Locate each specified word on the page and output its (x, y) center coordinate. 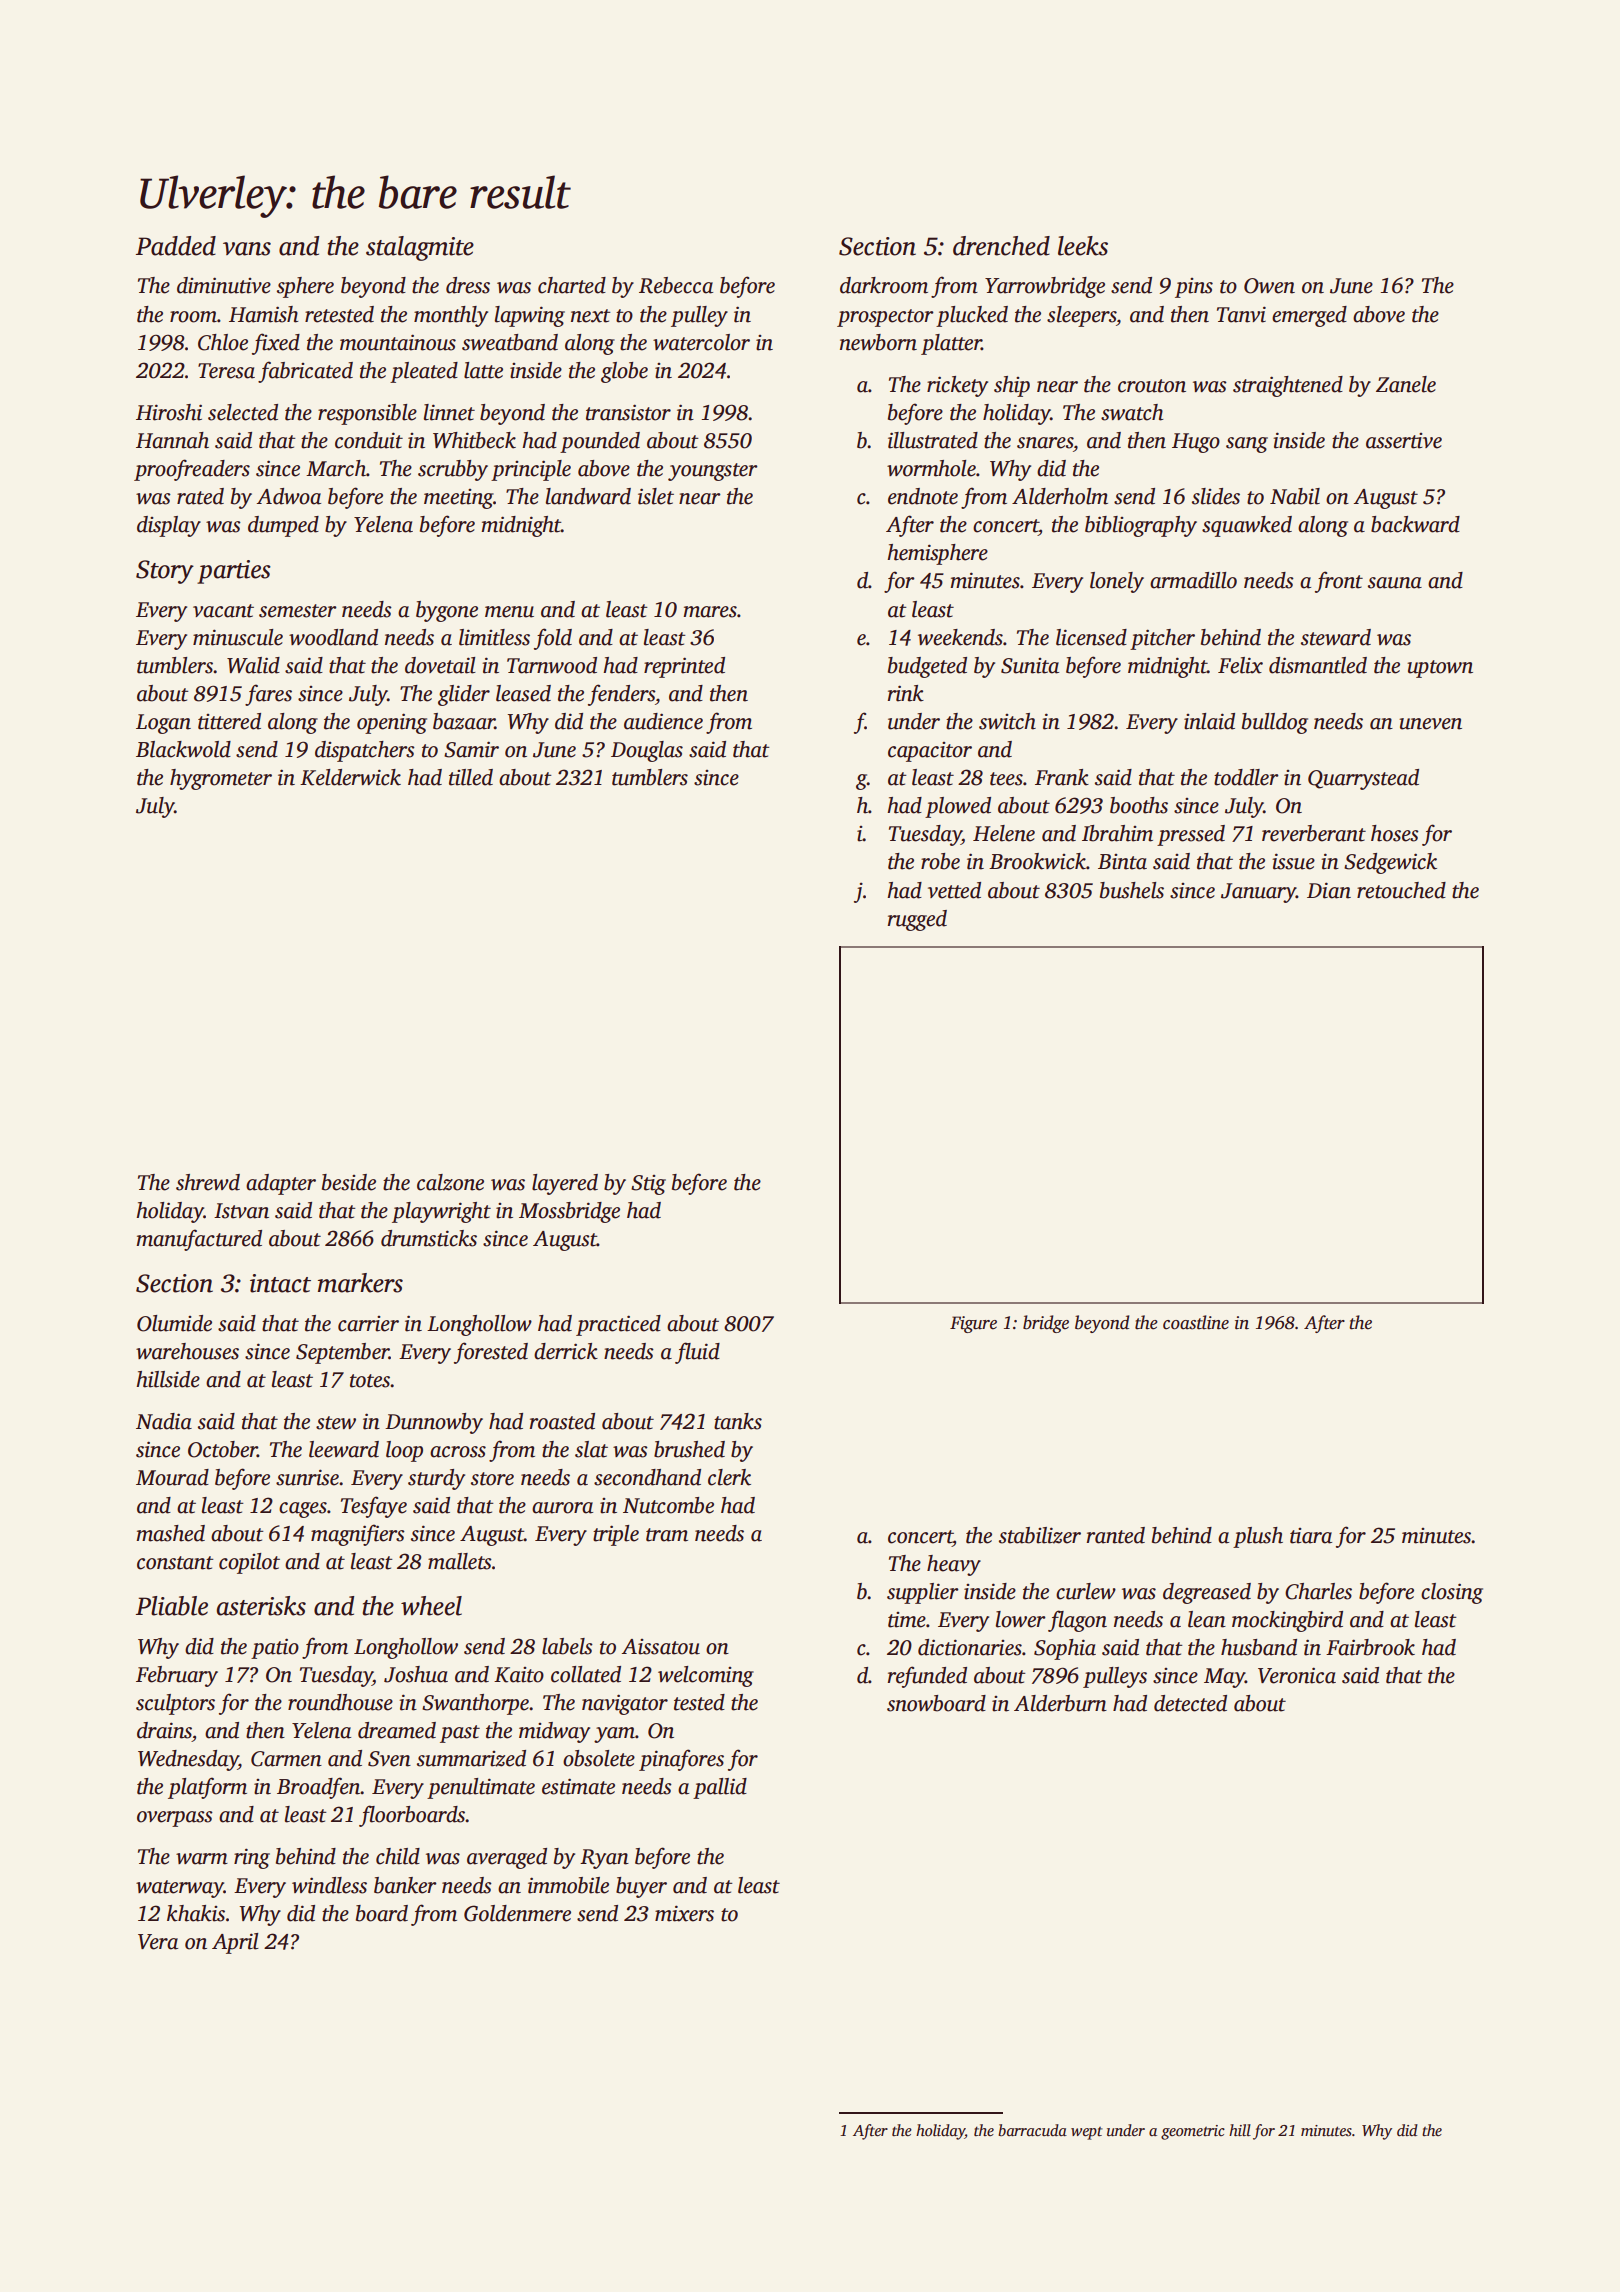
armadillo (1193, 580)
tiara (1311, 1536)
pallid (720, 1788)
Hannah (172, 440)
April (235, 1943)
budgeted (927, 667)
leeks (1083, 246)
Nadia (164, 1421)
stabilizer (1040, 1535)
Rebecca (676, 285)
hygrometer (221, 779)
